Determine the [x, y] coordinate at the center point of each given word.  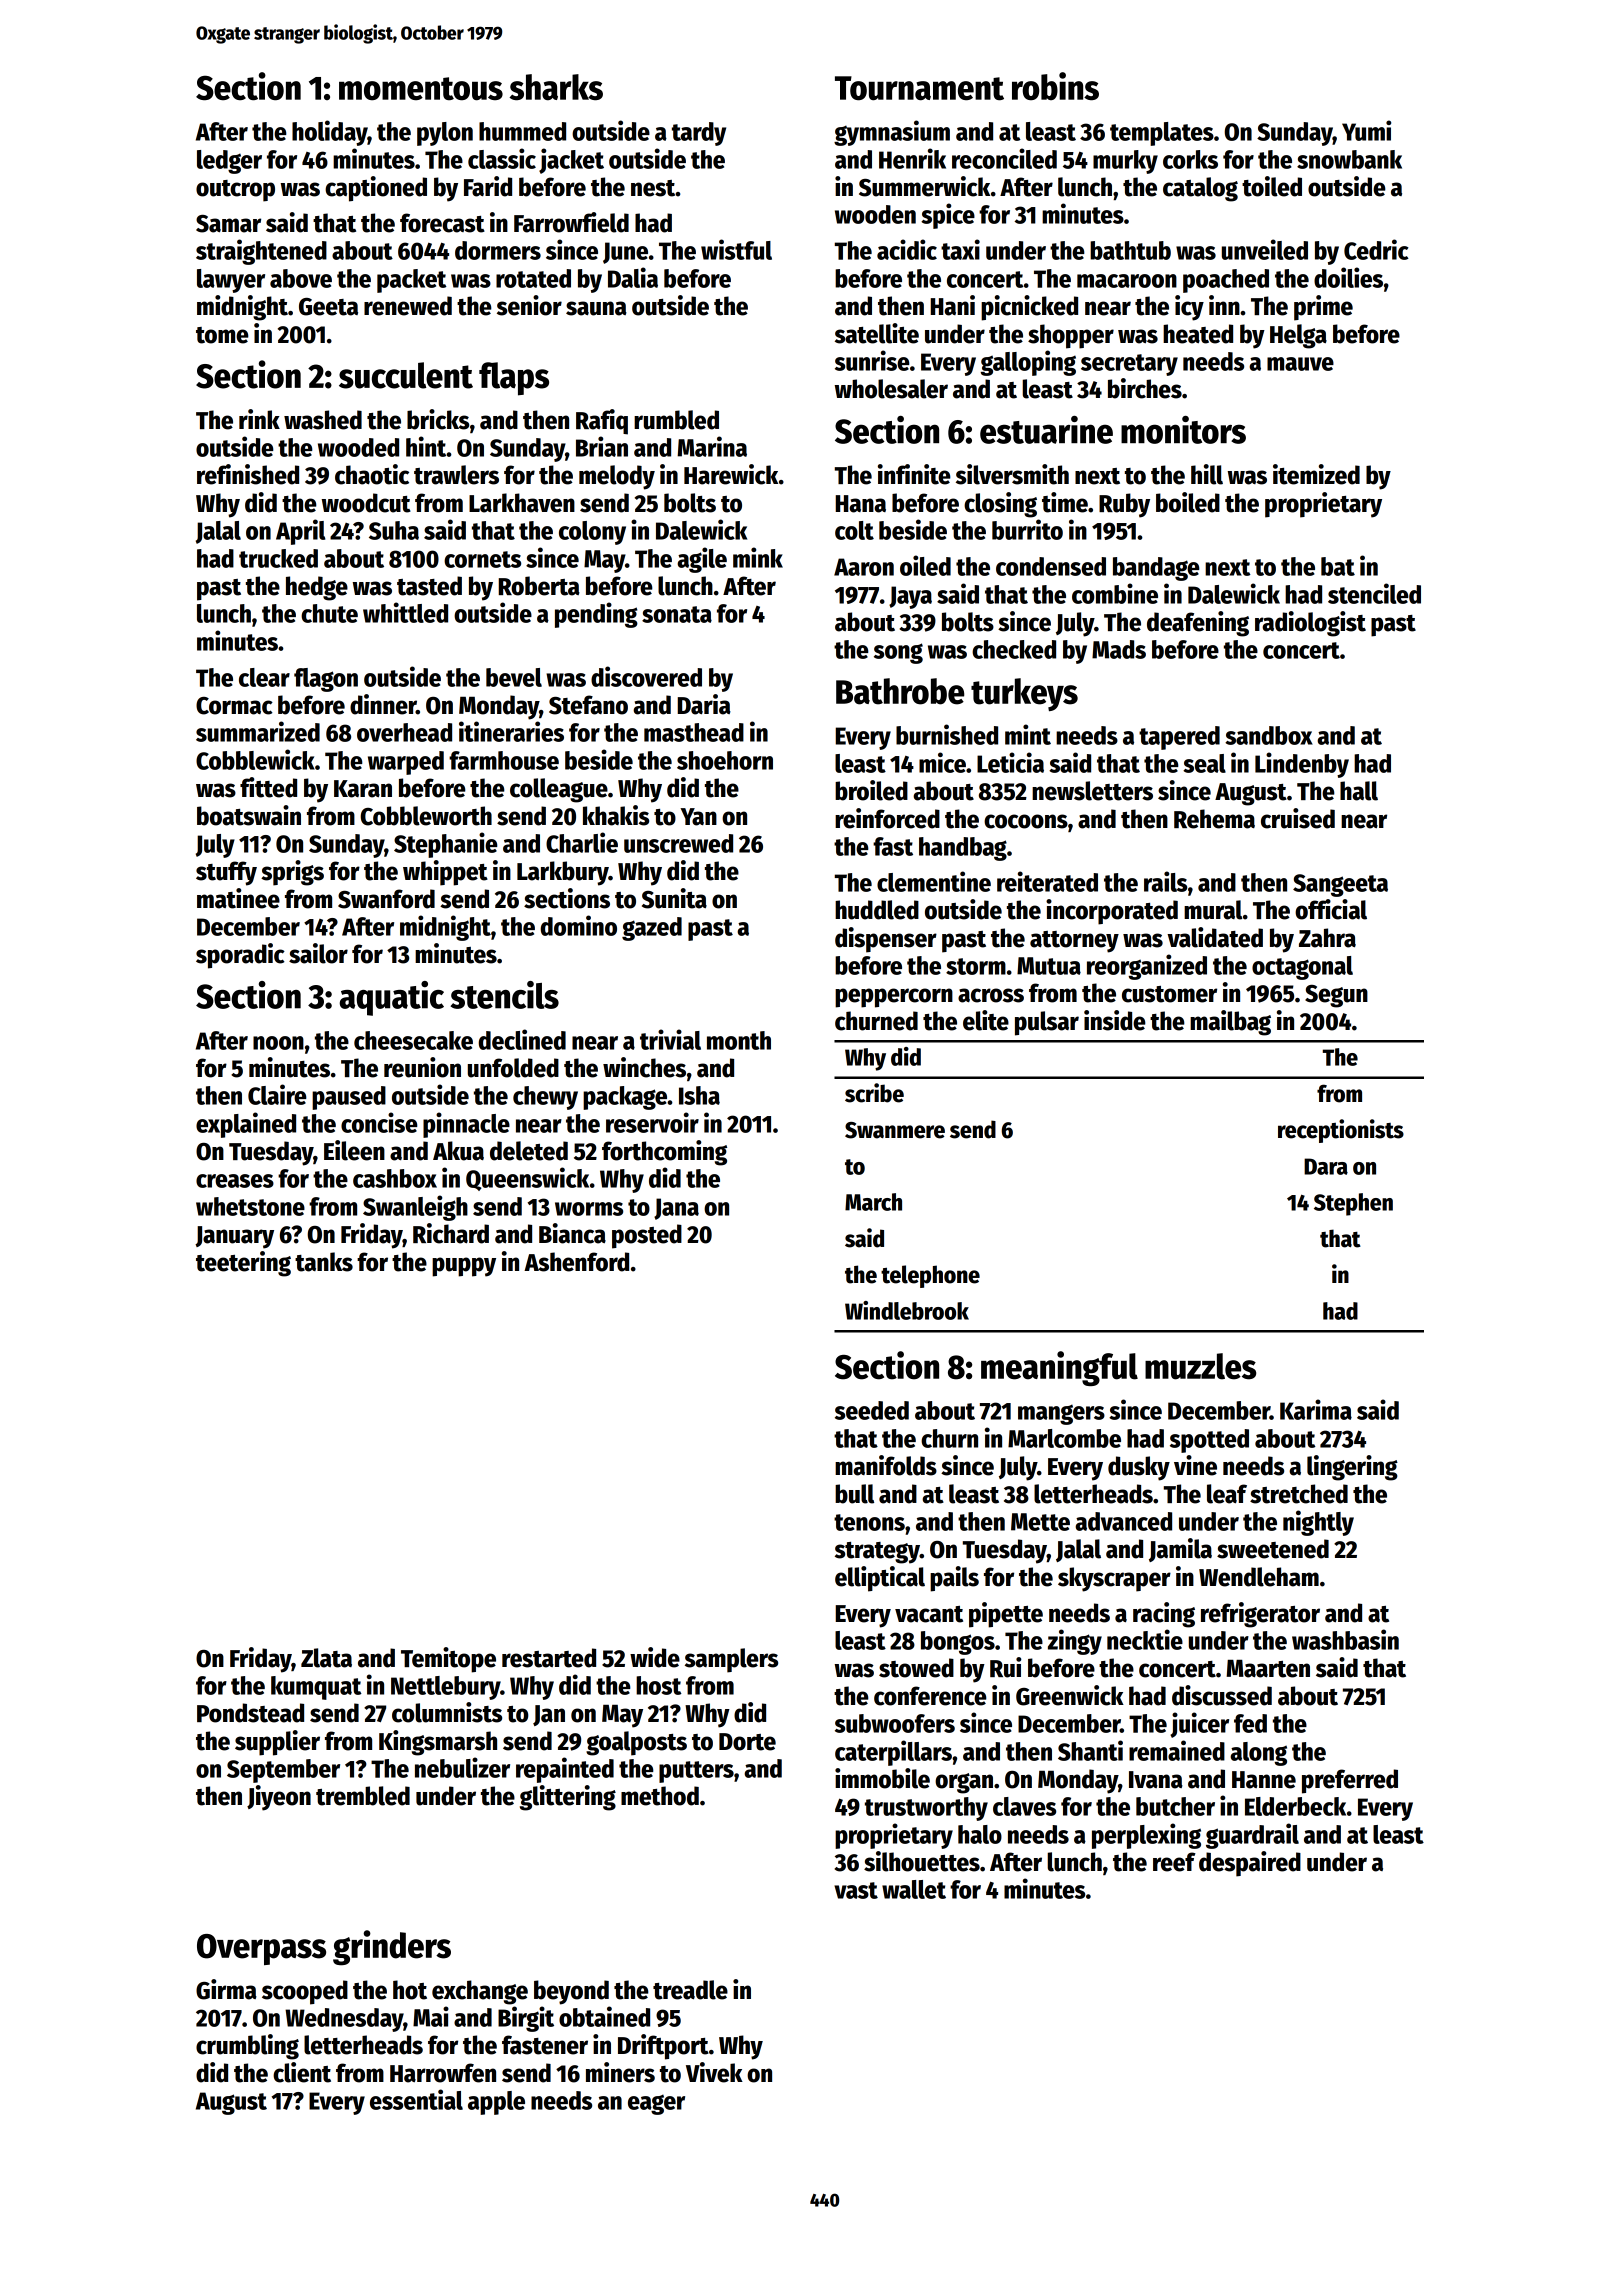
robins [1055, 86]
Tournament [919, 88]
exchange [480, 1992]
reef [1174, 1862]
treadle [690, 1990]
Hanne [1264, 1780]
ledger [229, 162]
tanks [324, 1262]
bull [854, 1494]
